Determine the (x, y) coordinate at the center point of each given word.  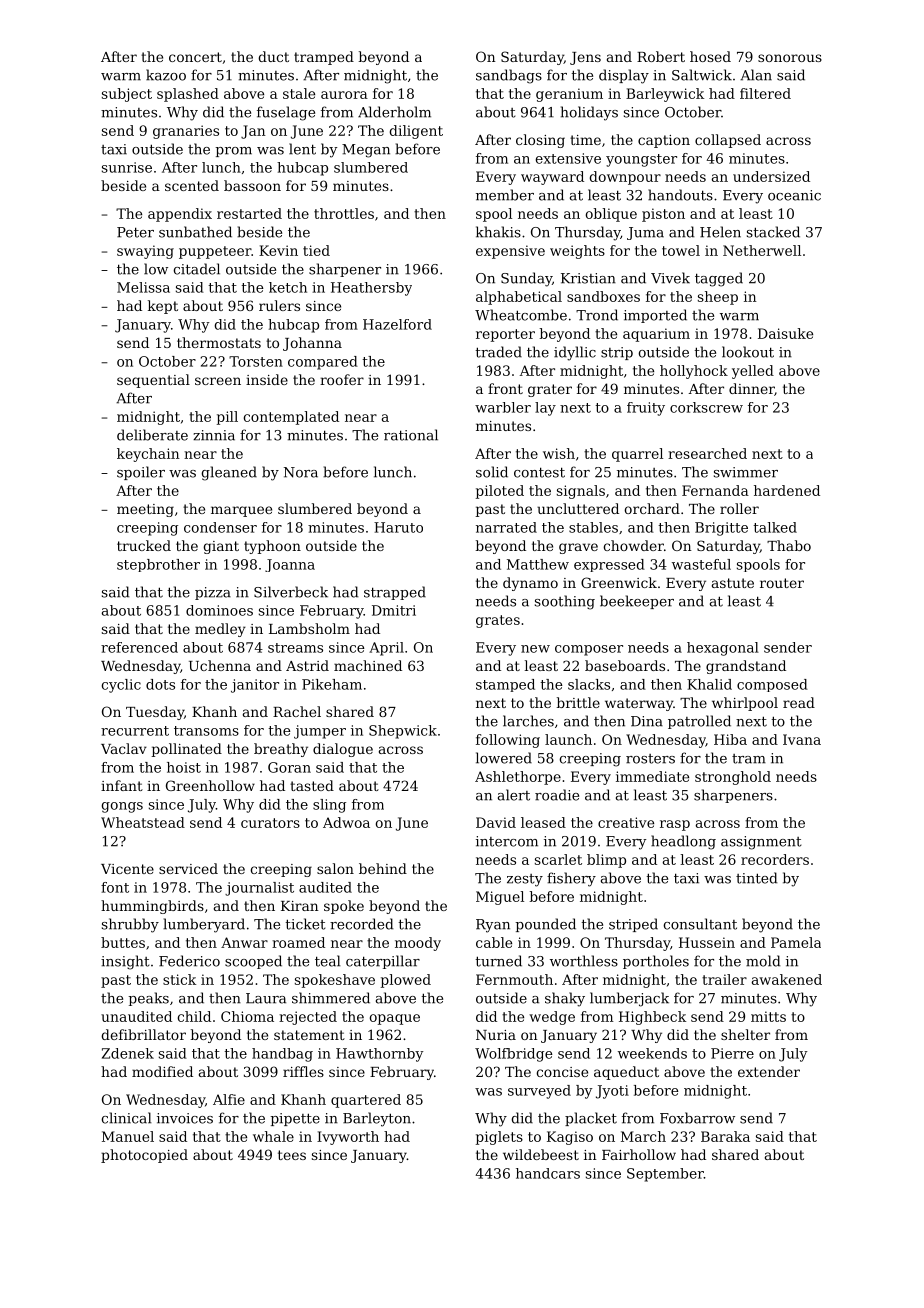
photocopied (144, 1156)
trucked (144, 545)
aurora (344, 95)
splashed (188, 95)
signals (581, 492)
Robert (661, 56)
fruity (646, 409)
